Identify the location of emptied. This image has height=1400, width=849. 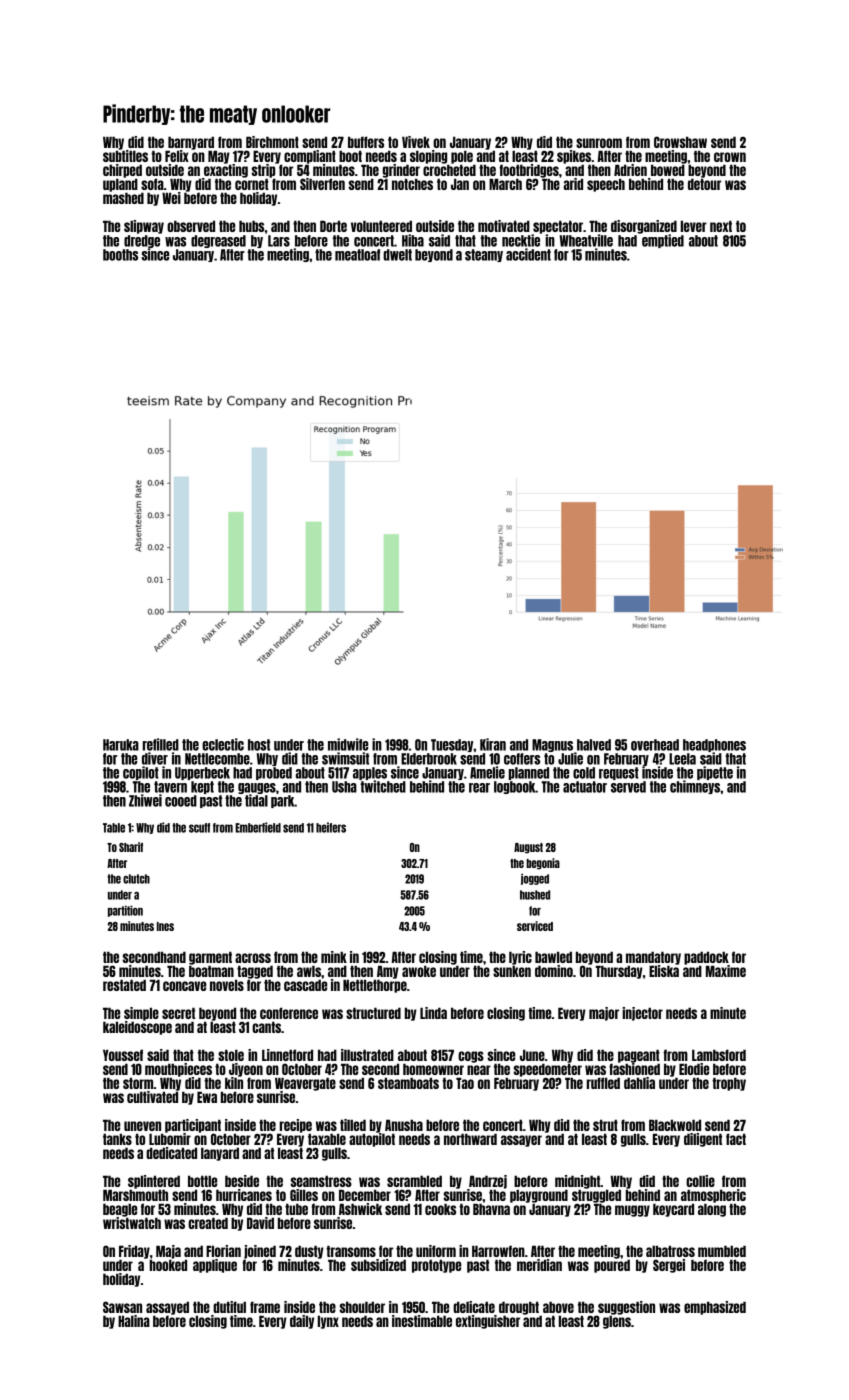
(663, 241).
